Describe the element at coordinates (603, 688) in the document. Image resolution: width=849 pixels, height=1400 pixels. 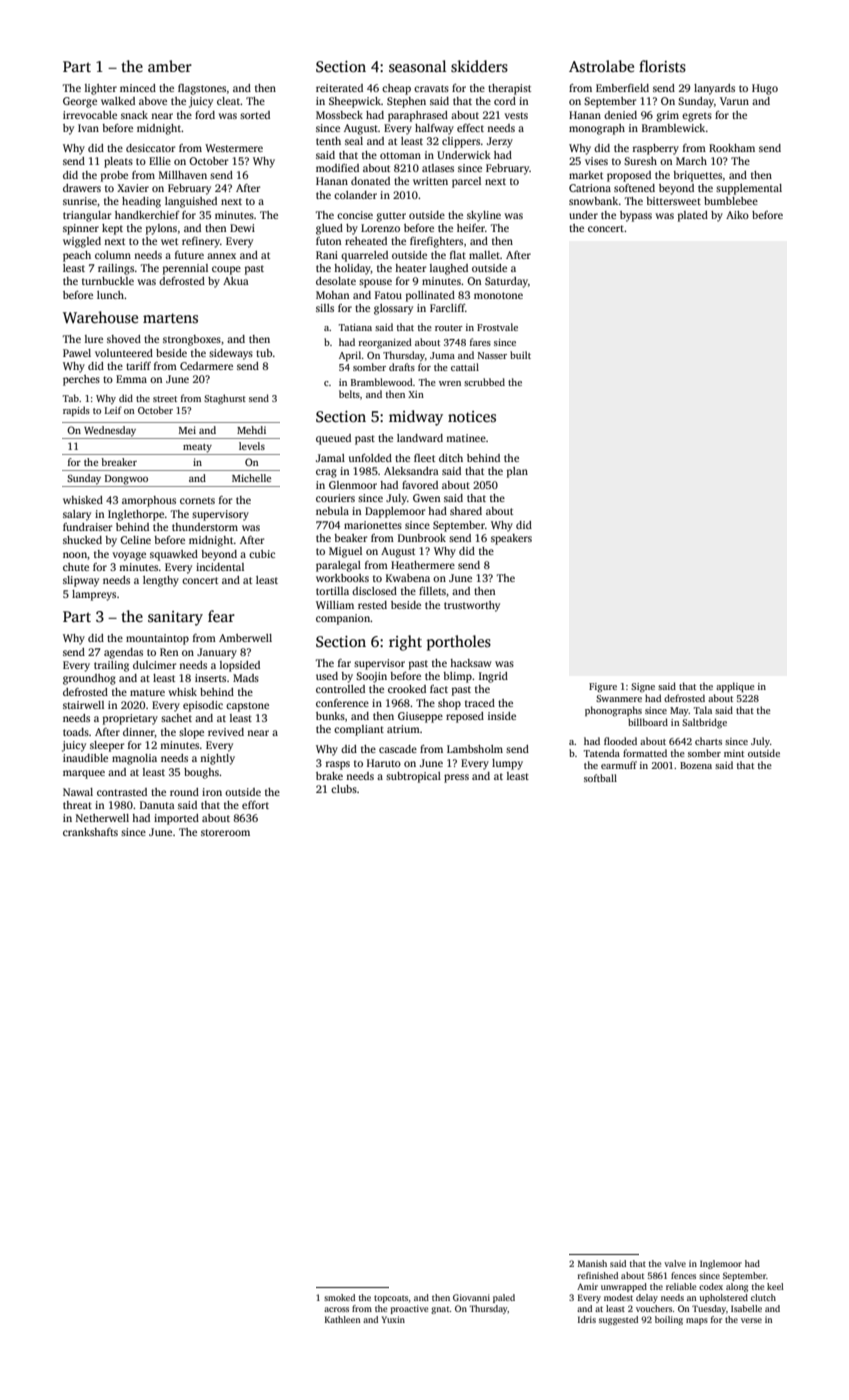
I see `Figure` at that location.
